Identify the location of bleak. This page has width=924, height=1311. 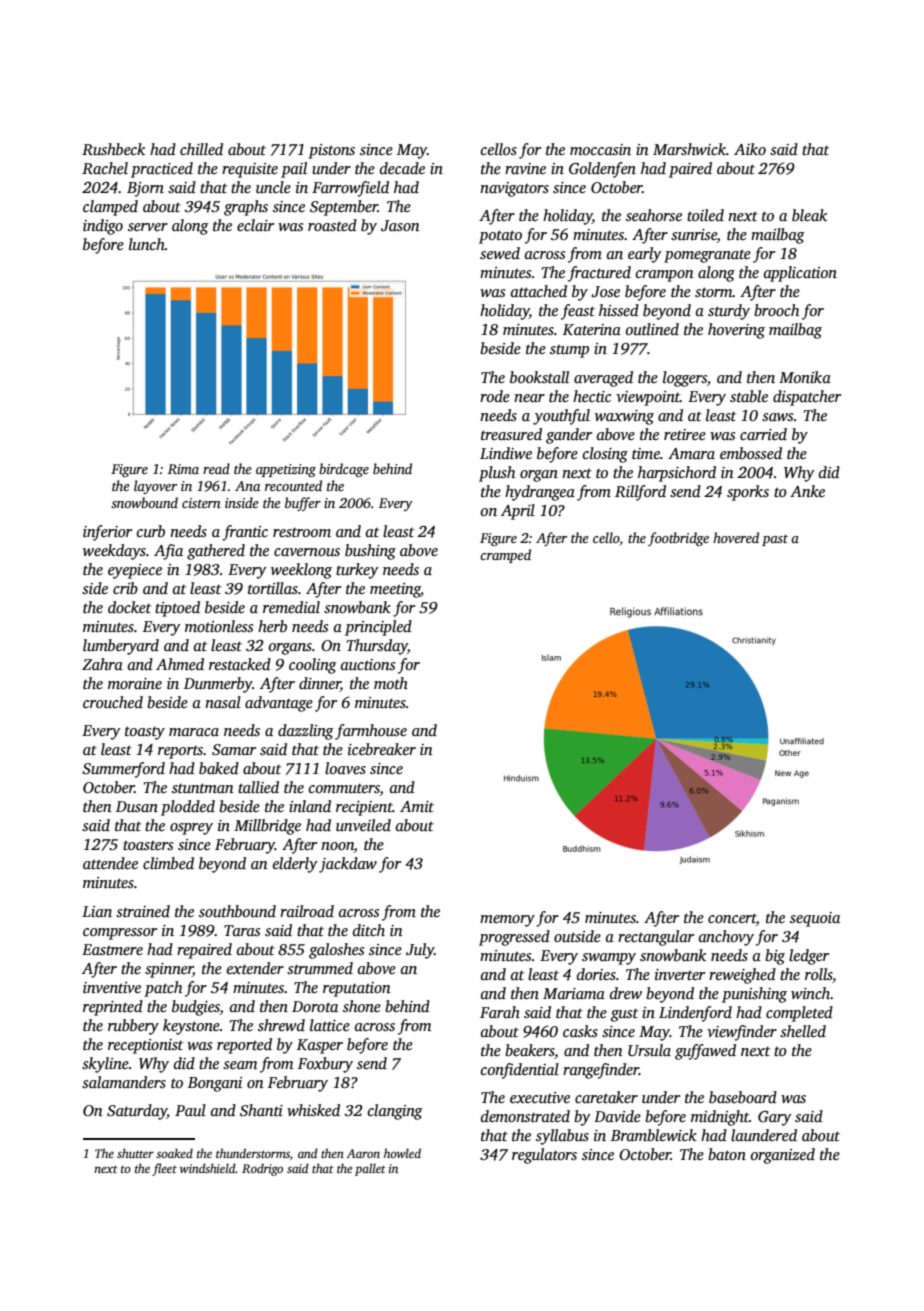
(809, 215).
